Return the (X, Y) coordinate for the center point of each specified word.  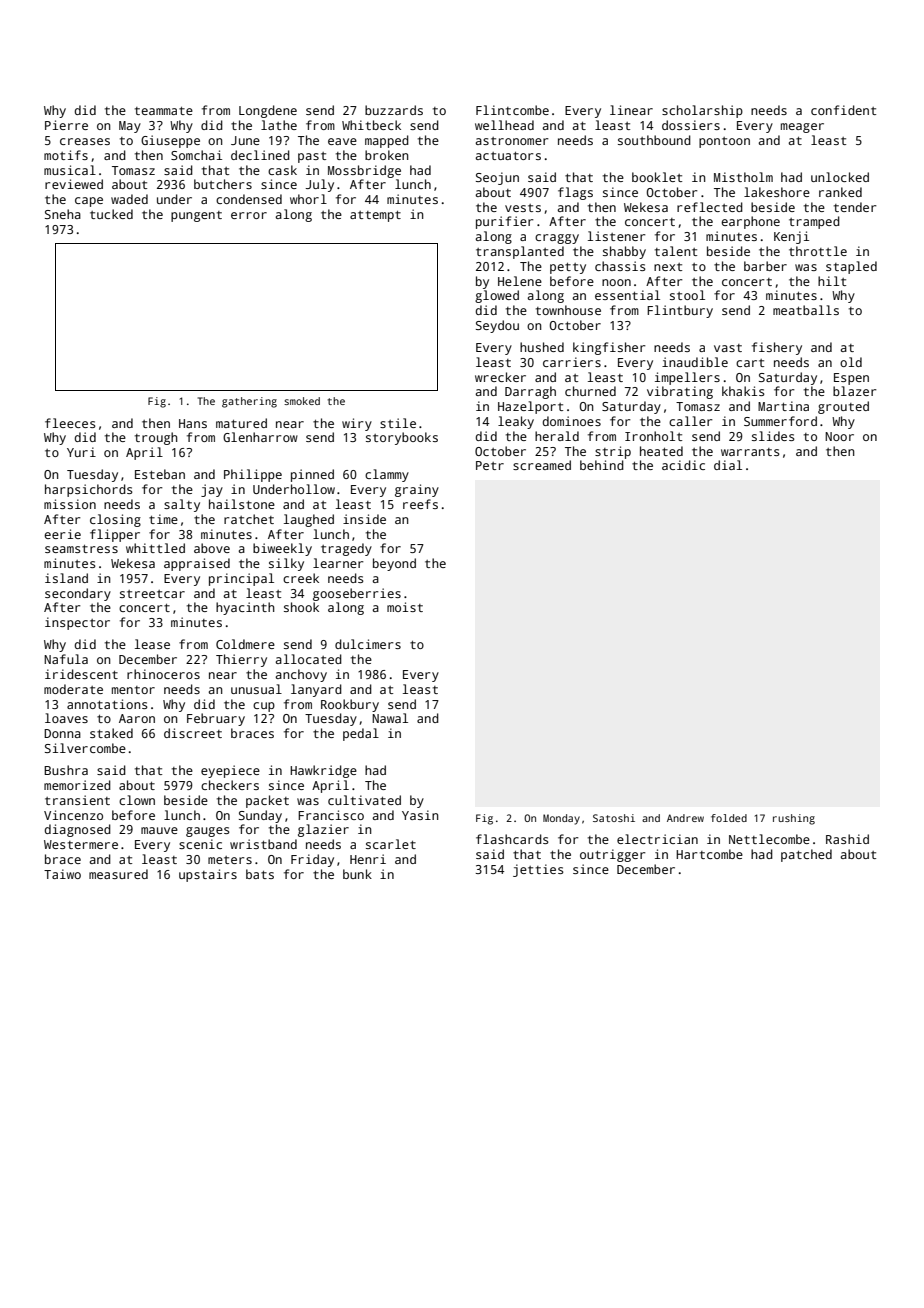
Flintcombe (512, 110)
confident (843, 110)
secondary (78, 594)
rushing (794, 819)
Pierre (66, 125)
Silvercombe (85, 748)
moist (405, 607)
